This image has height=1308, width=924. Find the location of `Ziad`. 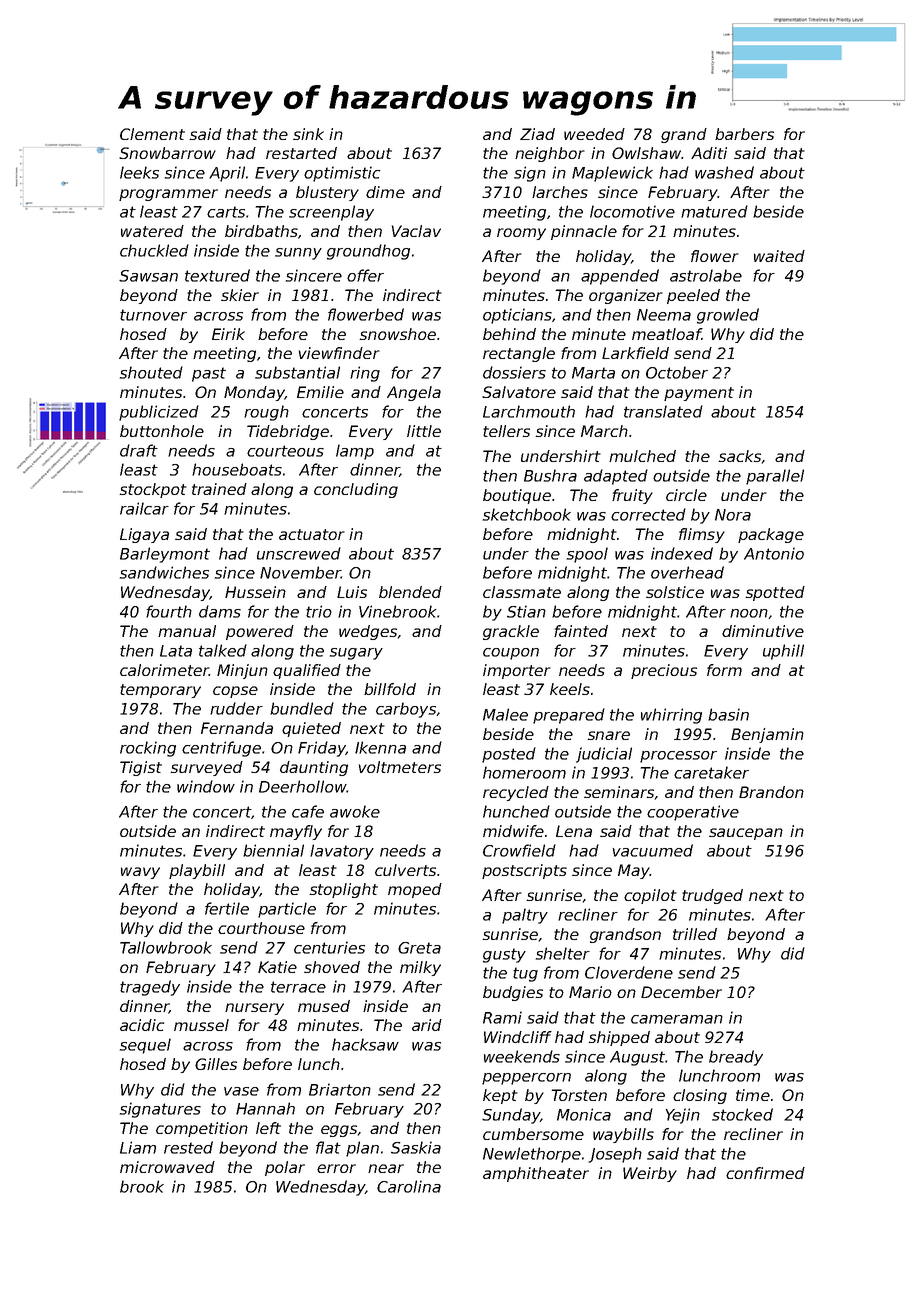

Ziad is located at coordinates (537, 134).
